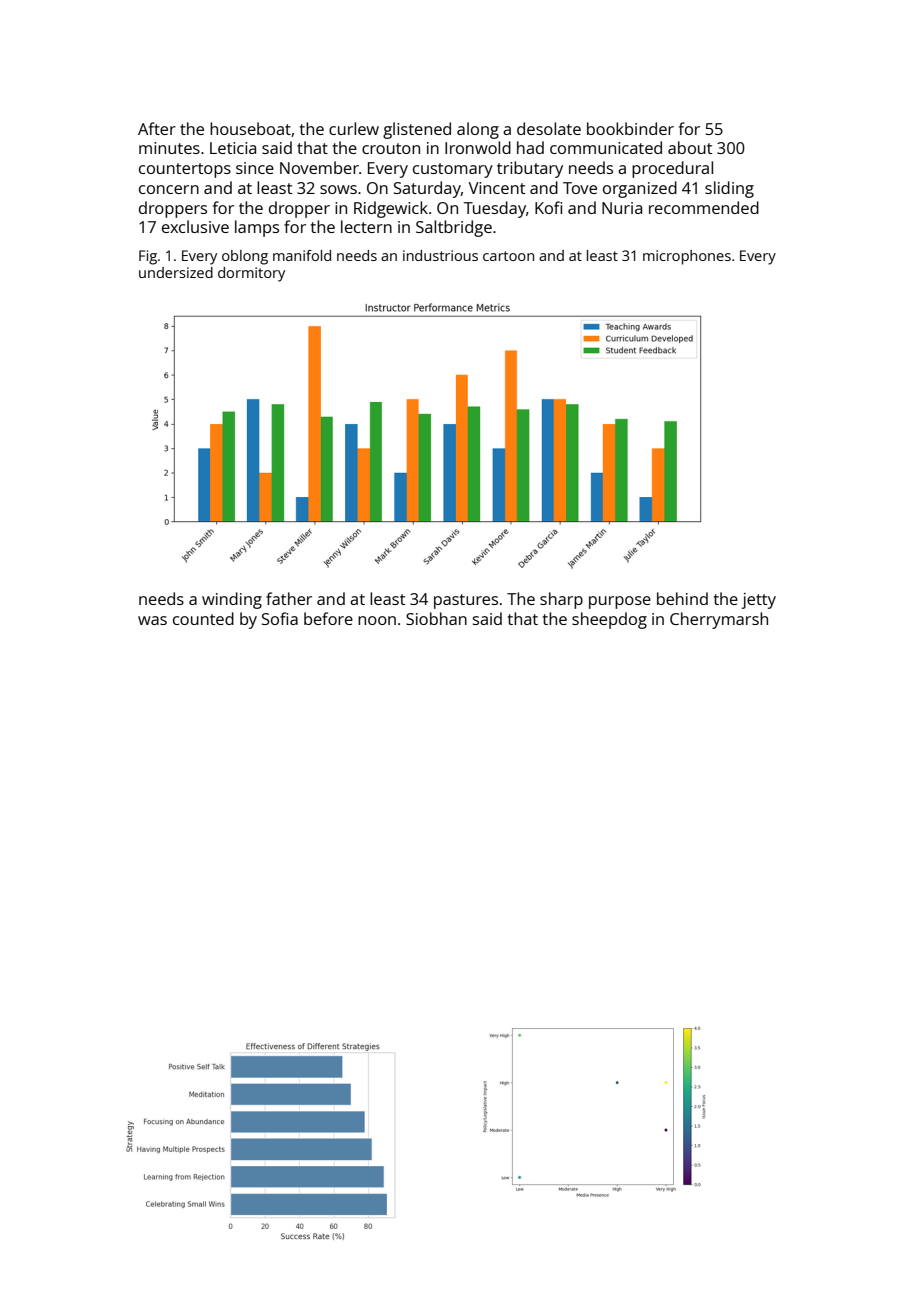  I want to click on exclusive, so click(195, 226).
